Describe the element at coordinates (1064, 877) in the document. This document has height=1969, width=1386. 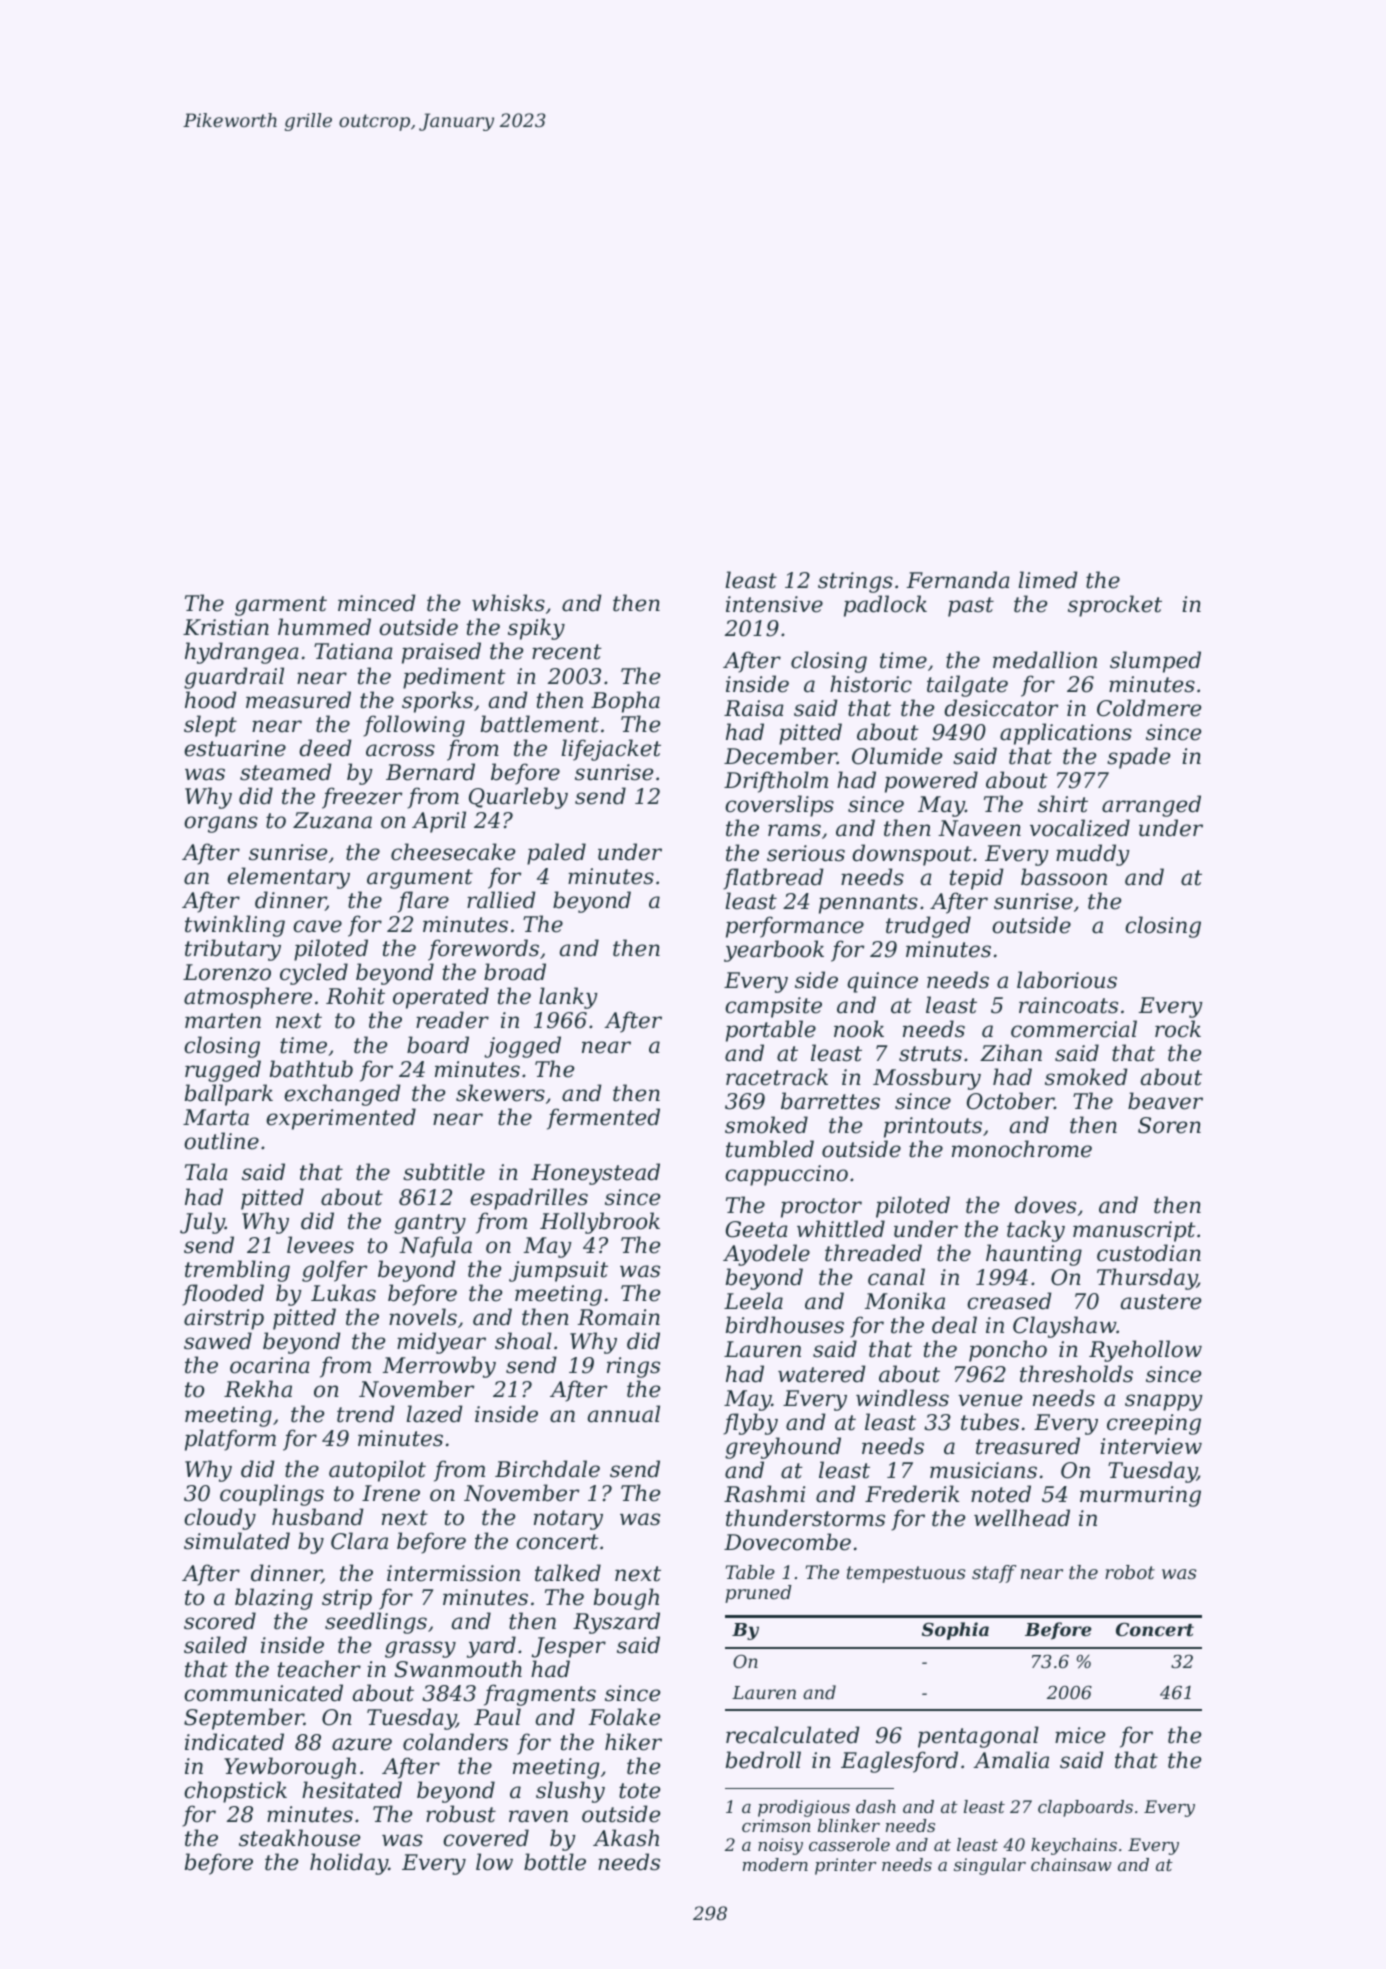
I see `bassoon` at that location.
